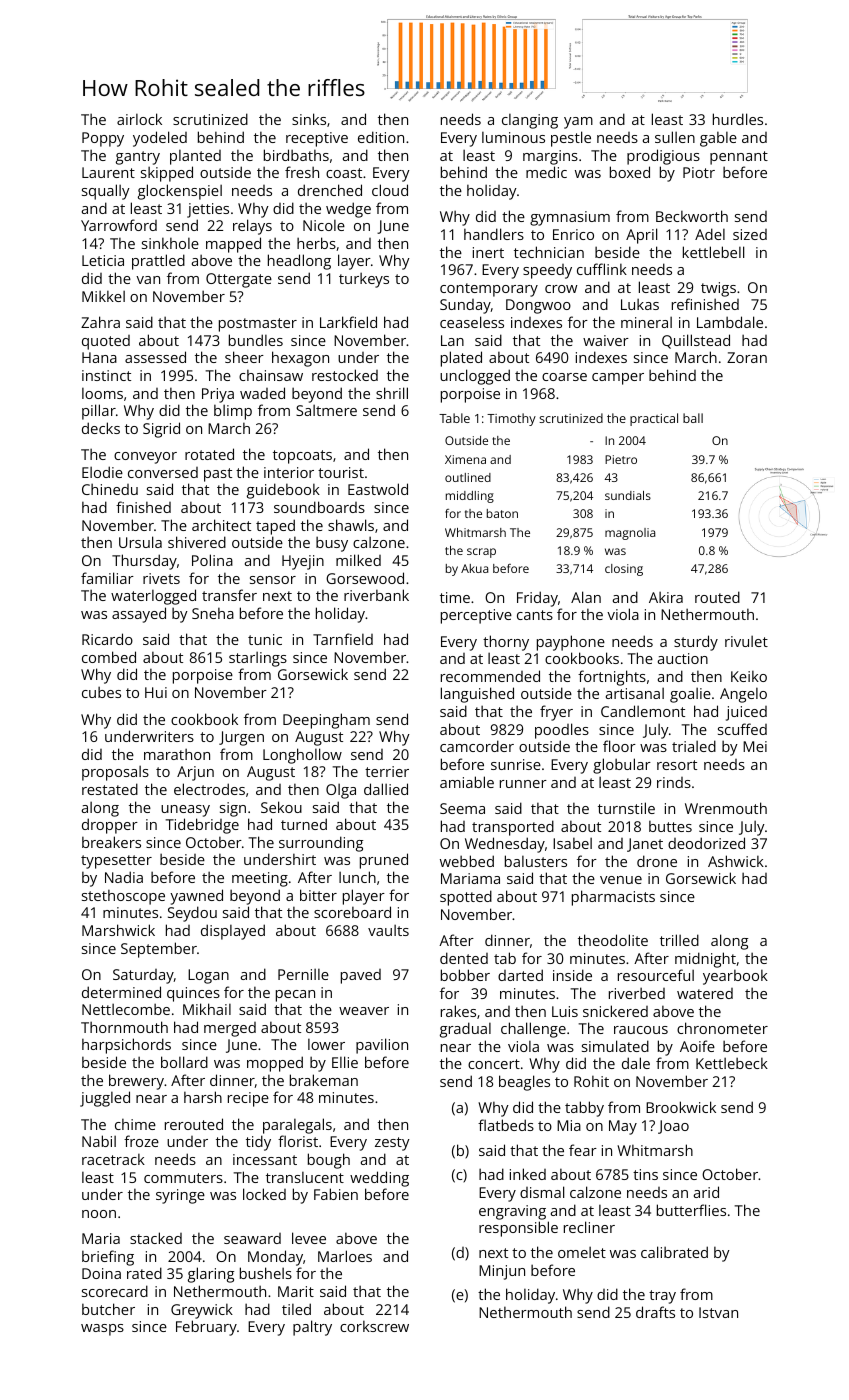 This page has width=849, height=1400. What do you see at coordinates (747, 357) in the page?
I see `Zoran` at bounding box center [747, 357].
